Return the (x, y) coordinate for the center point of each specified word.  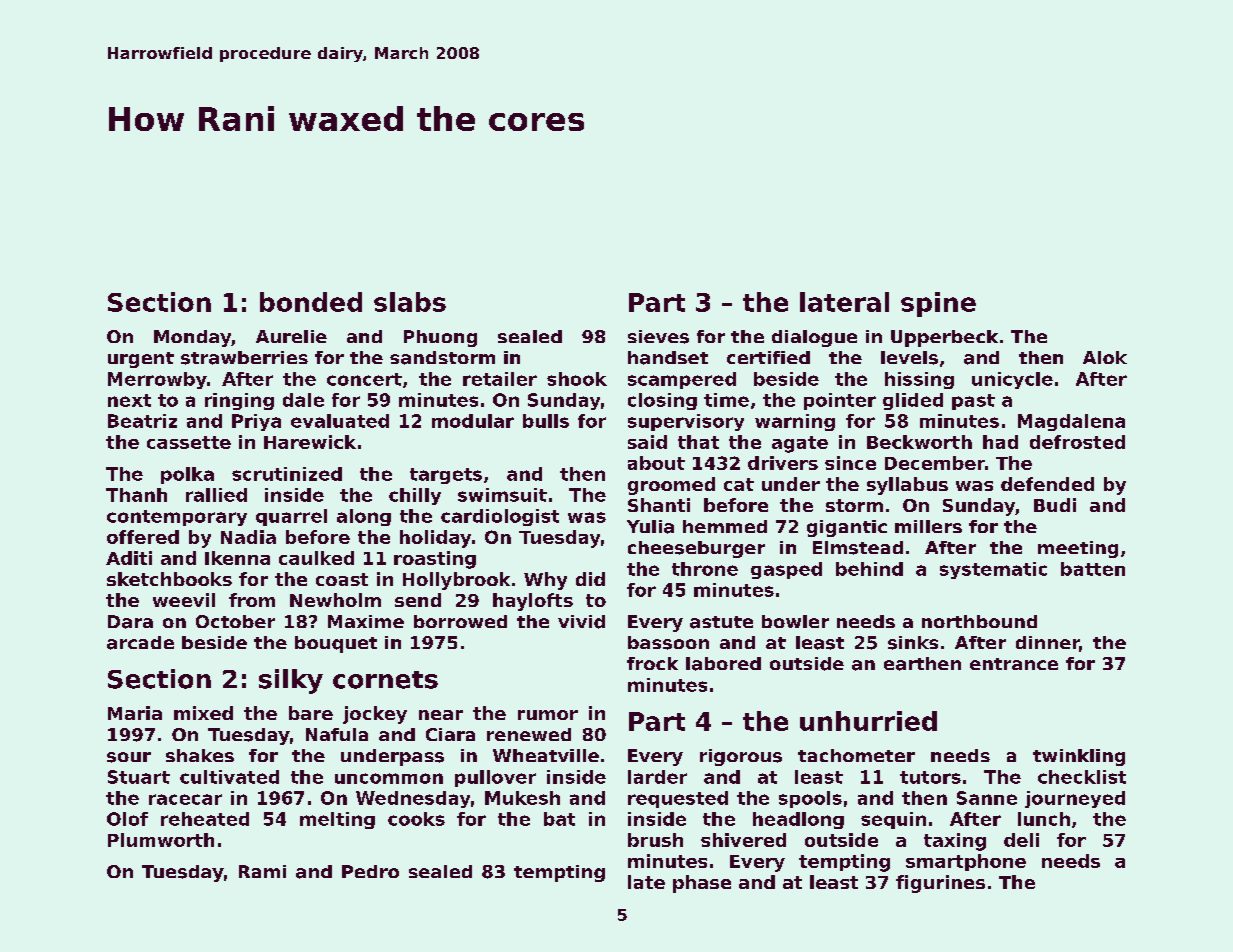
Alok (1105, 357)
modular (473, 421)
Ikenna (237, 558)
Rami (262, 871)
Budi (1055, 505)
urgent (141, 360)
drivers (783, 463)
